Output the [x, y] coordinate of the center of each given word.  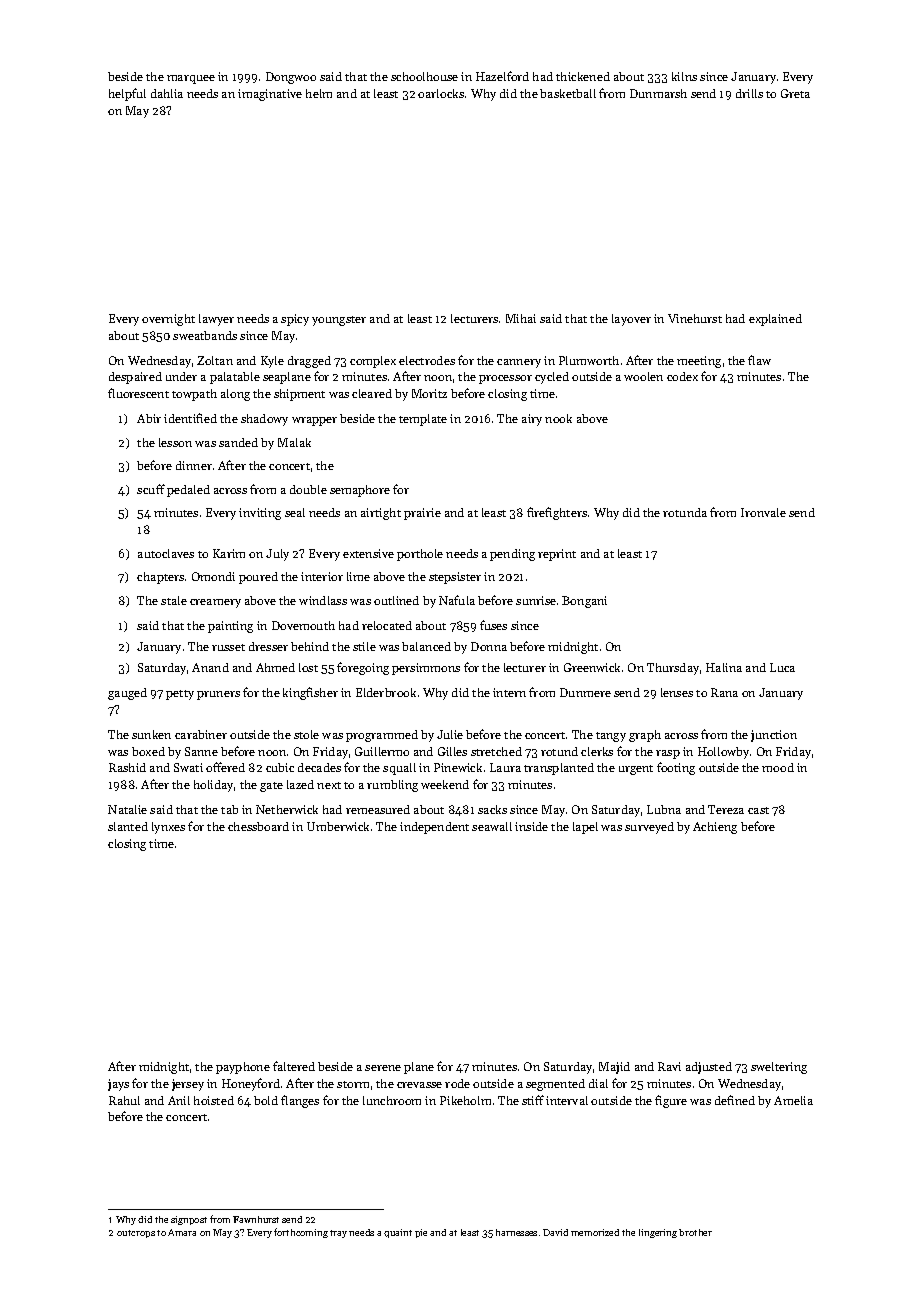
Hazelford [502, 76]
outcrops [136, 1234]
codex [682, 376]
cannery [519, 363]
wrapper [314, 421]
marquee [191, 79]
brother [695, 1232]
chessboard [258, 826]
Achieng [715, 828]
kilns [684, 76]
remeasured [378, 809]
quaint [398, 1233]
